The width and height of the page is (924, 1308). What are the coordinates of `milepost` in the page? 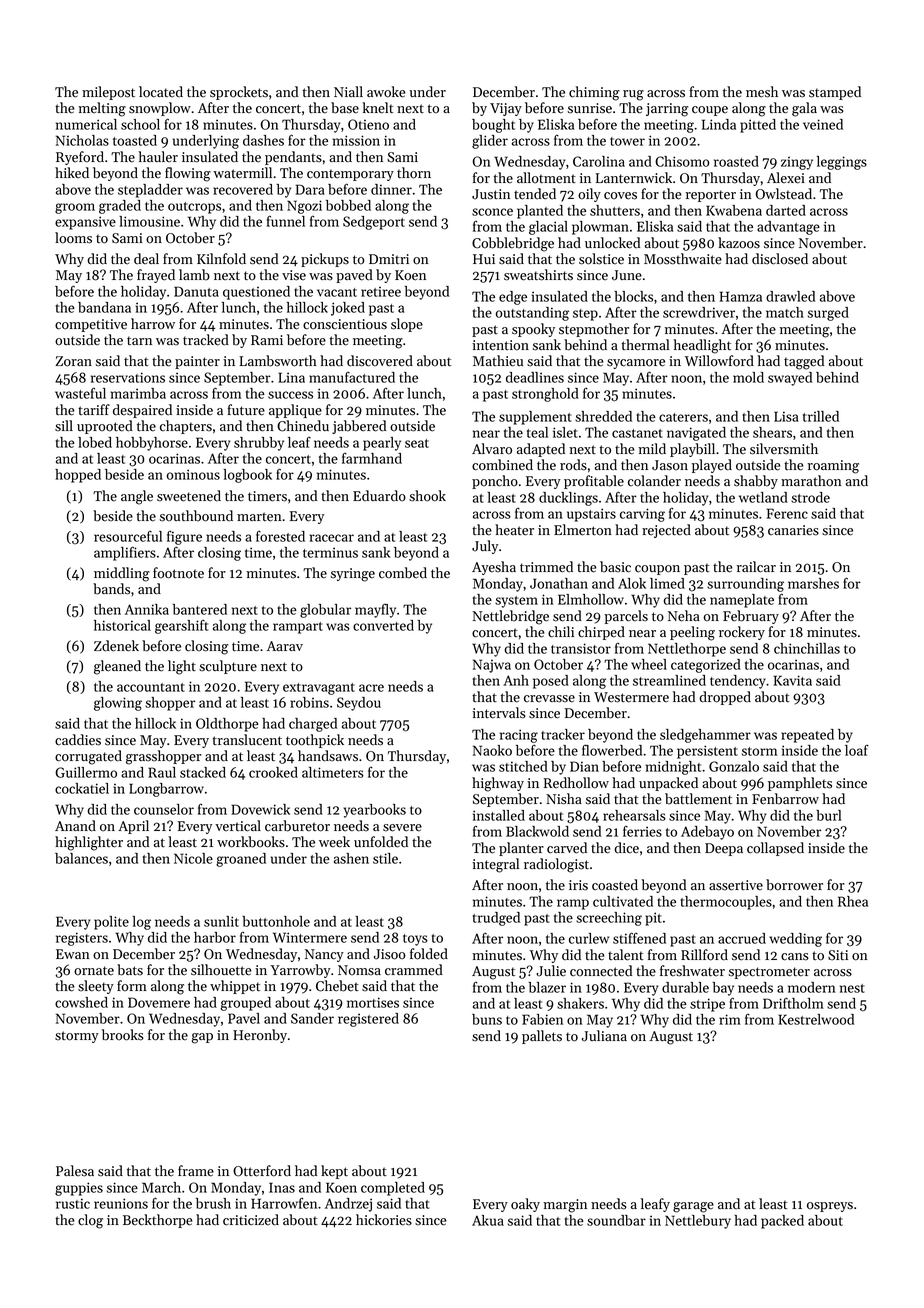 It's located at (108, 93).
